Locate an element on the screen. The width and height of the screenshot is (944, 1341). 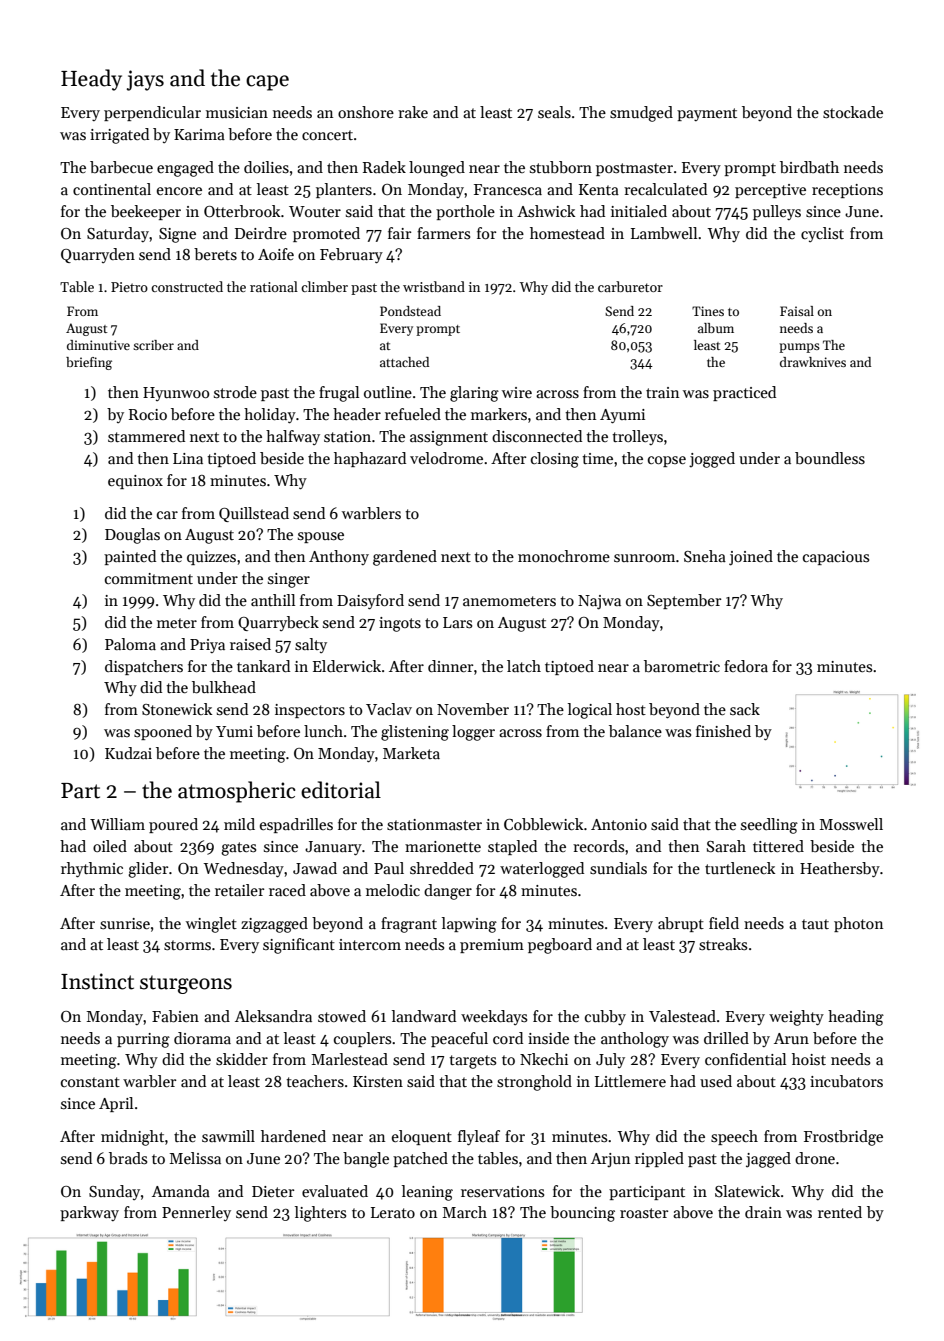
parkway is located at coordinates (89, 1213).
